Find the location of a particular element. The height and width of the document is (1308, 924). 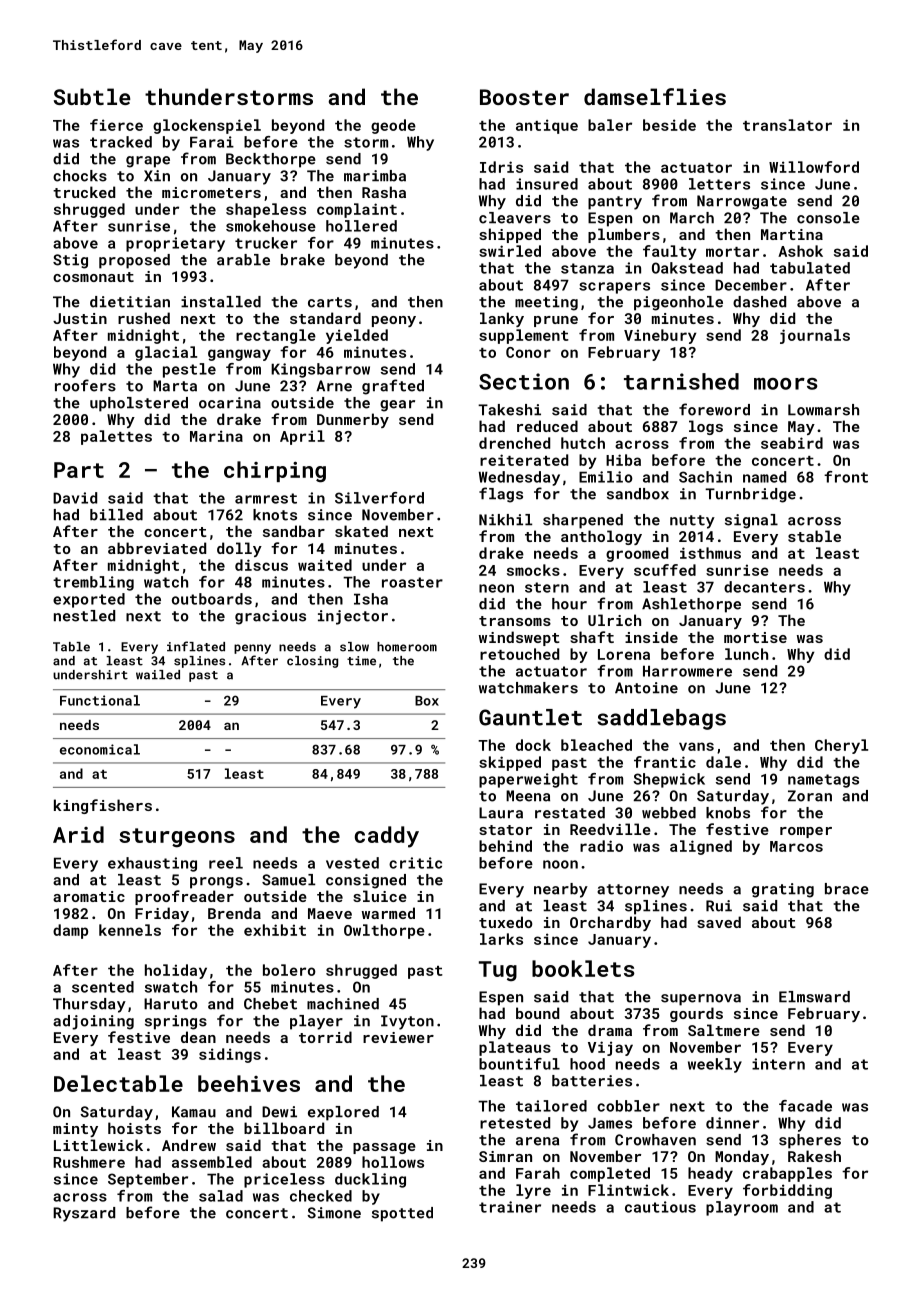

reduced is located at coordinates (547, 426).
